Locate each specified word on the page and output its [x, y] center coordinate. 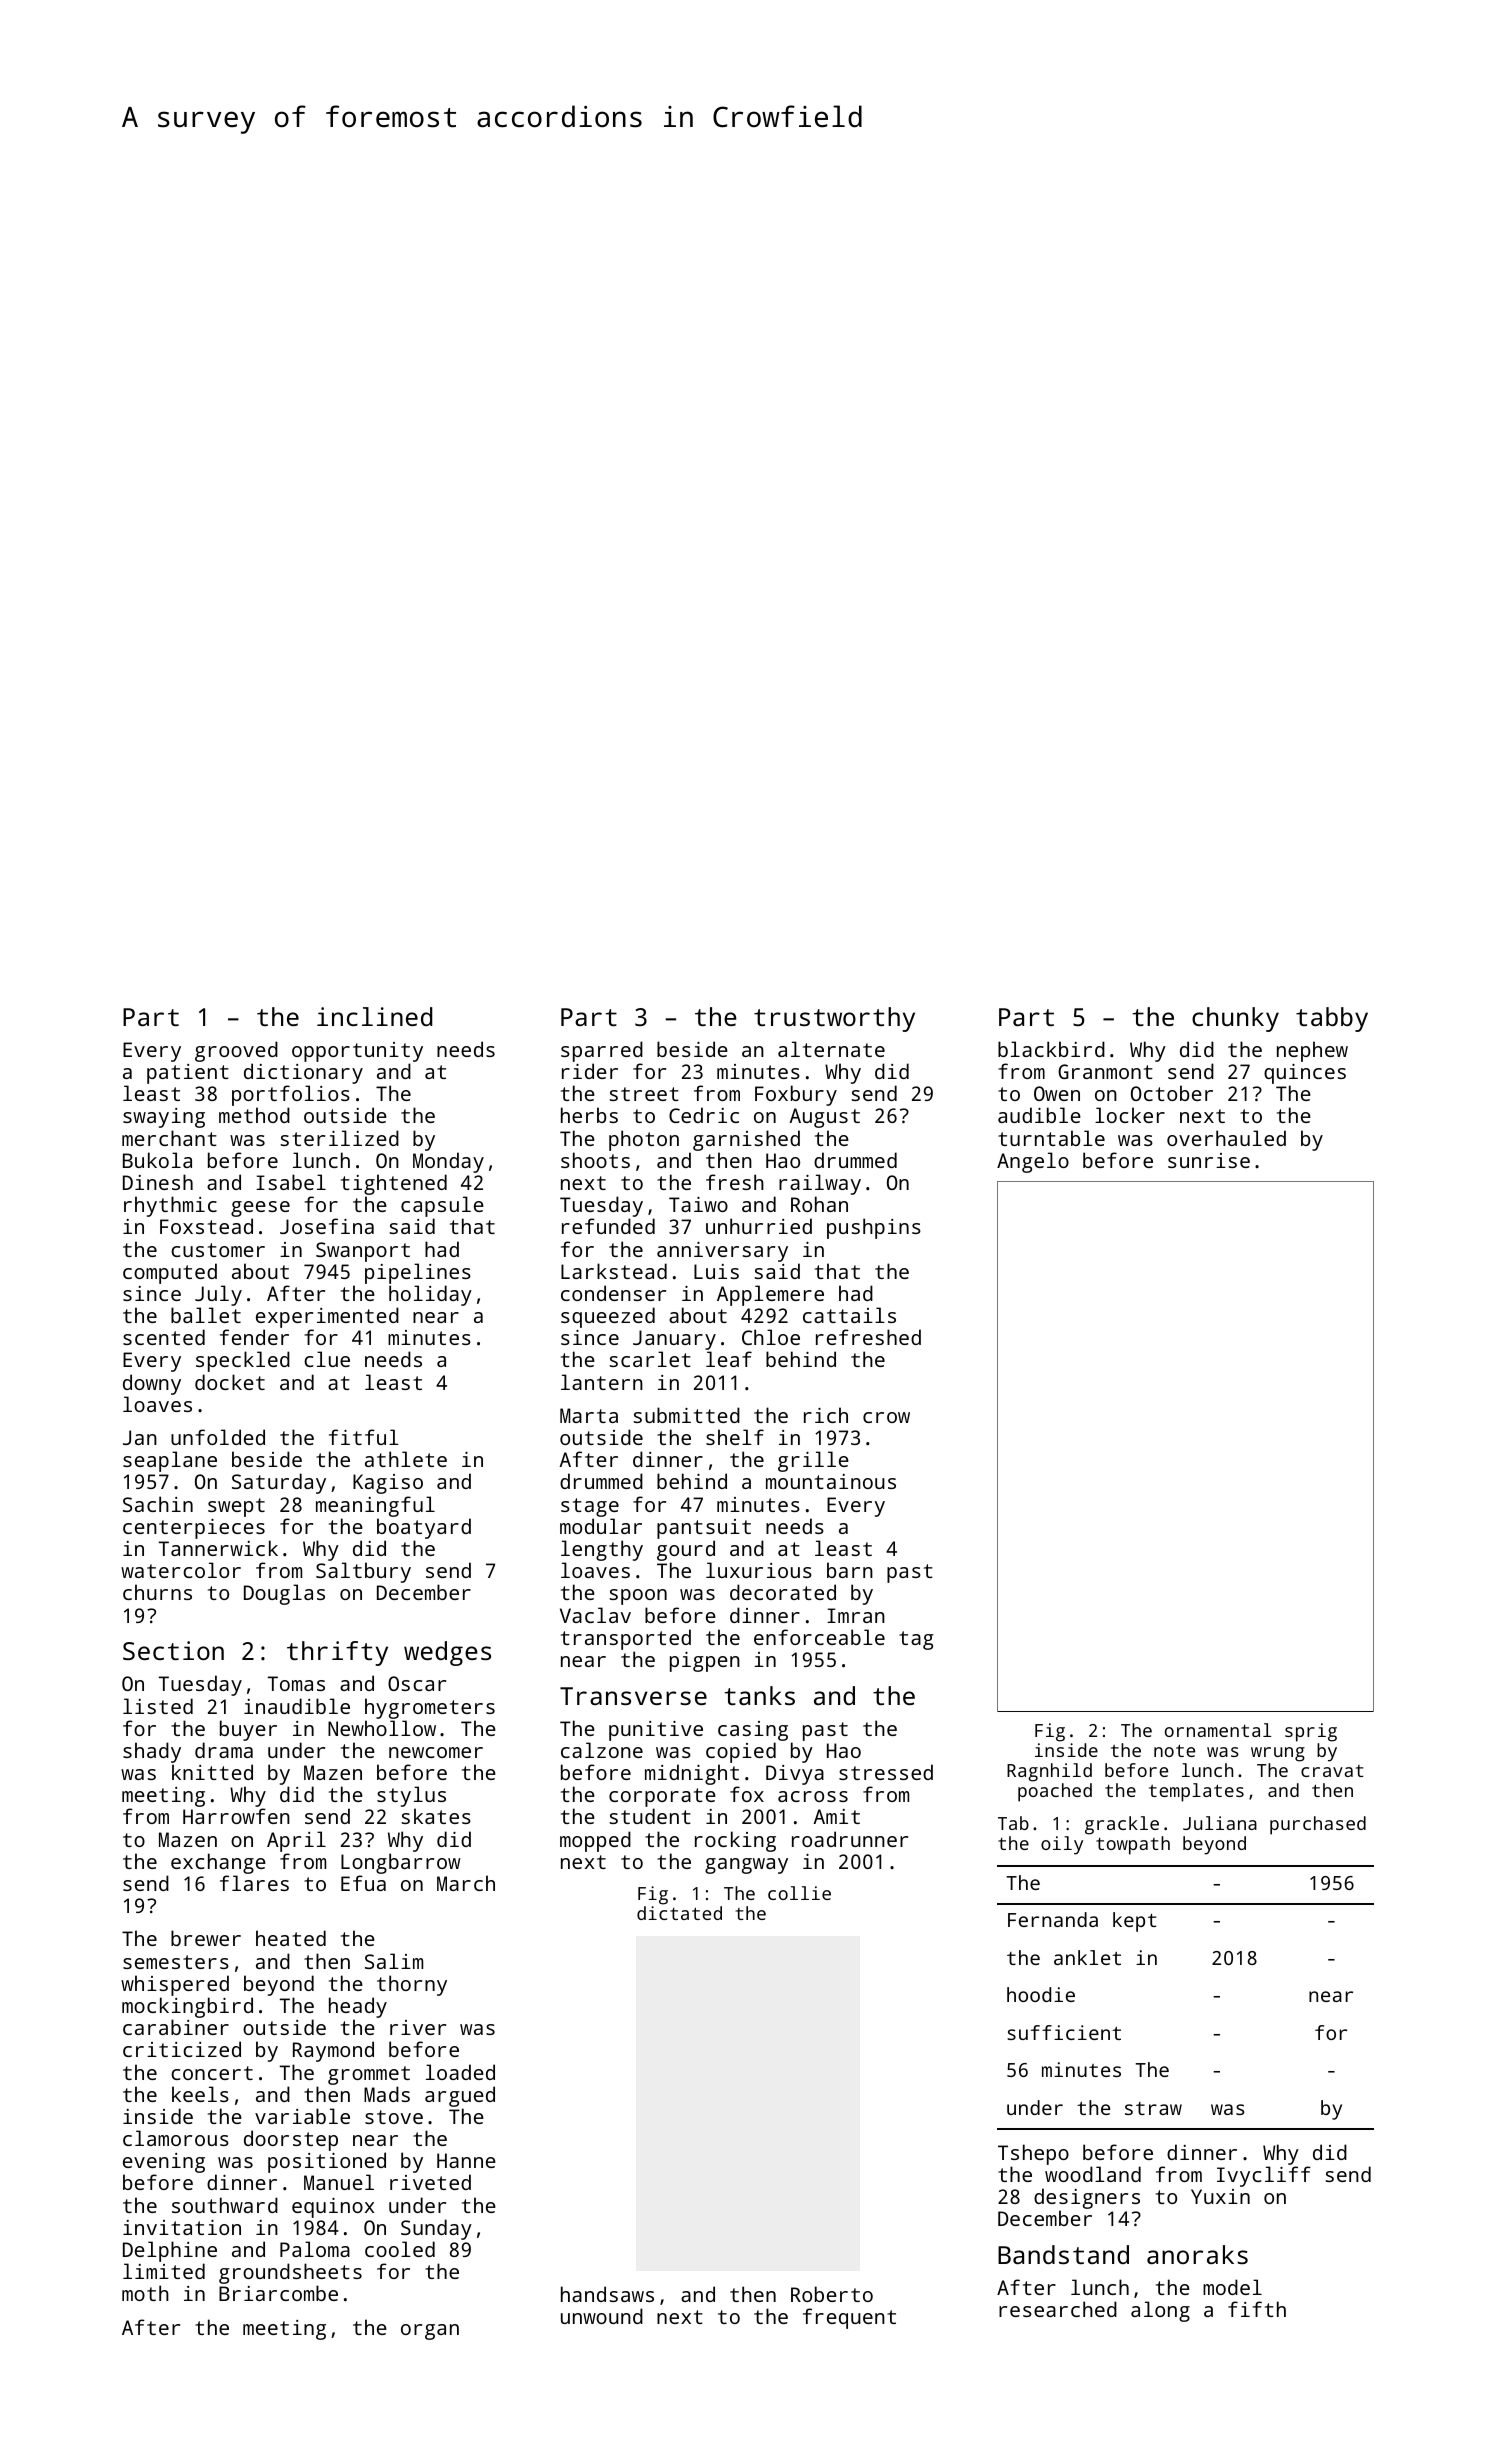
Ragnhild [1049, 1772]
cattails [849, 1315]
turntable [1051, 1138]
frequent [849, 2318]
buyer [248, 1730]
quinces [1305, 1074]
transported [626, 1639]
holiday [430, 1295]
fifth [1257, 2309]
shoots [595, 1160]
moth [145, 2293]
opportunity [357, 1052]
